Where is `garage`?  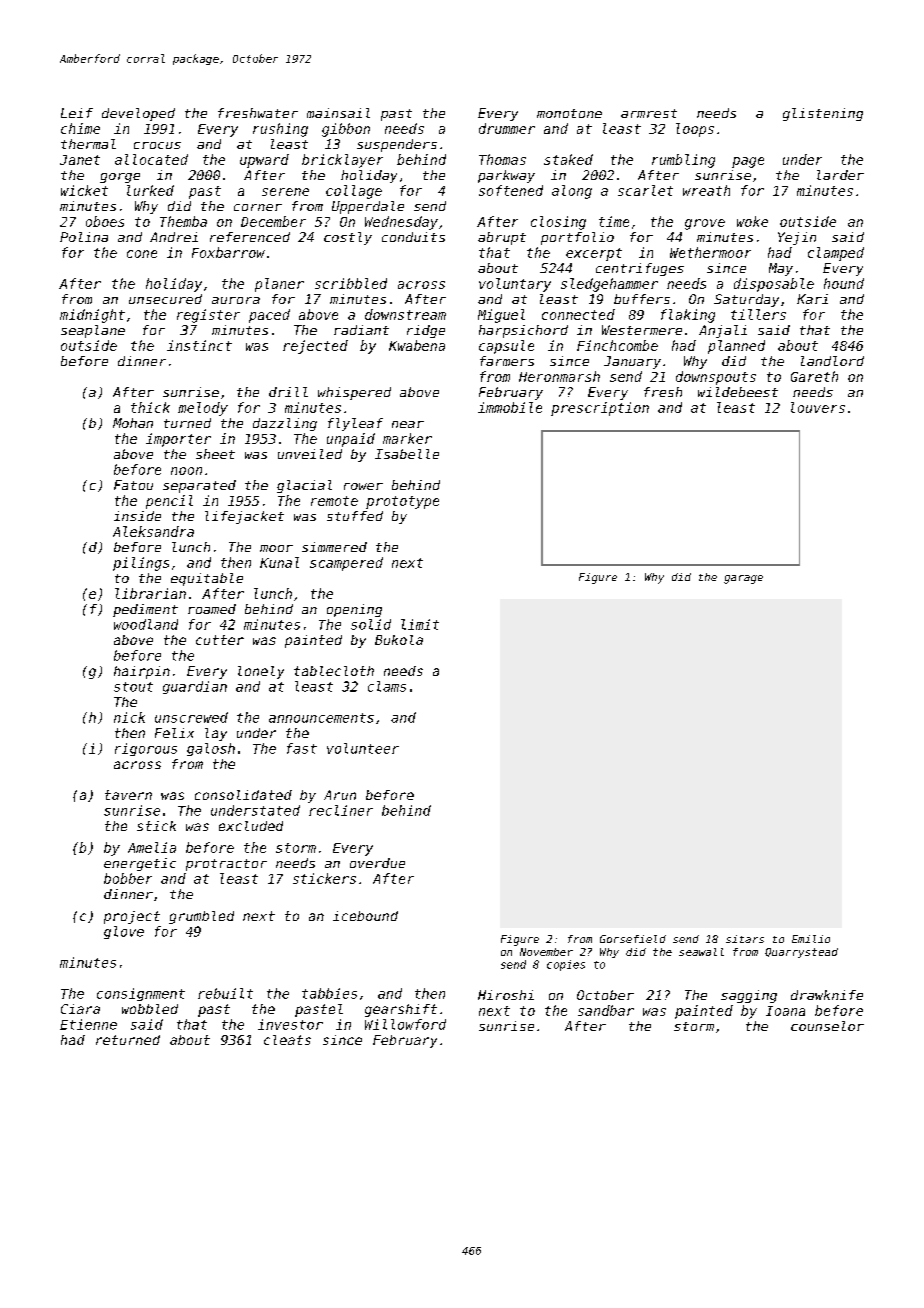
garage is located at coordinates (743, 579).
